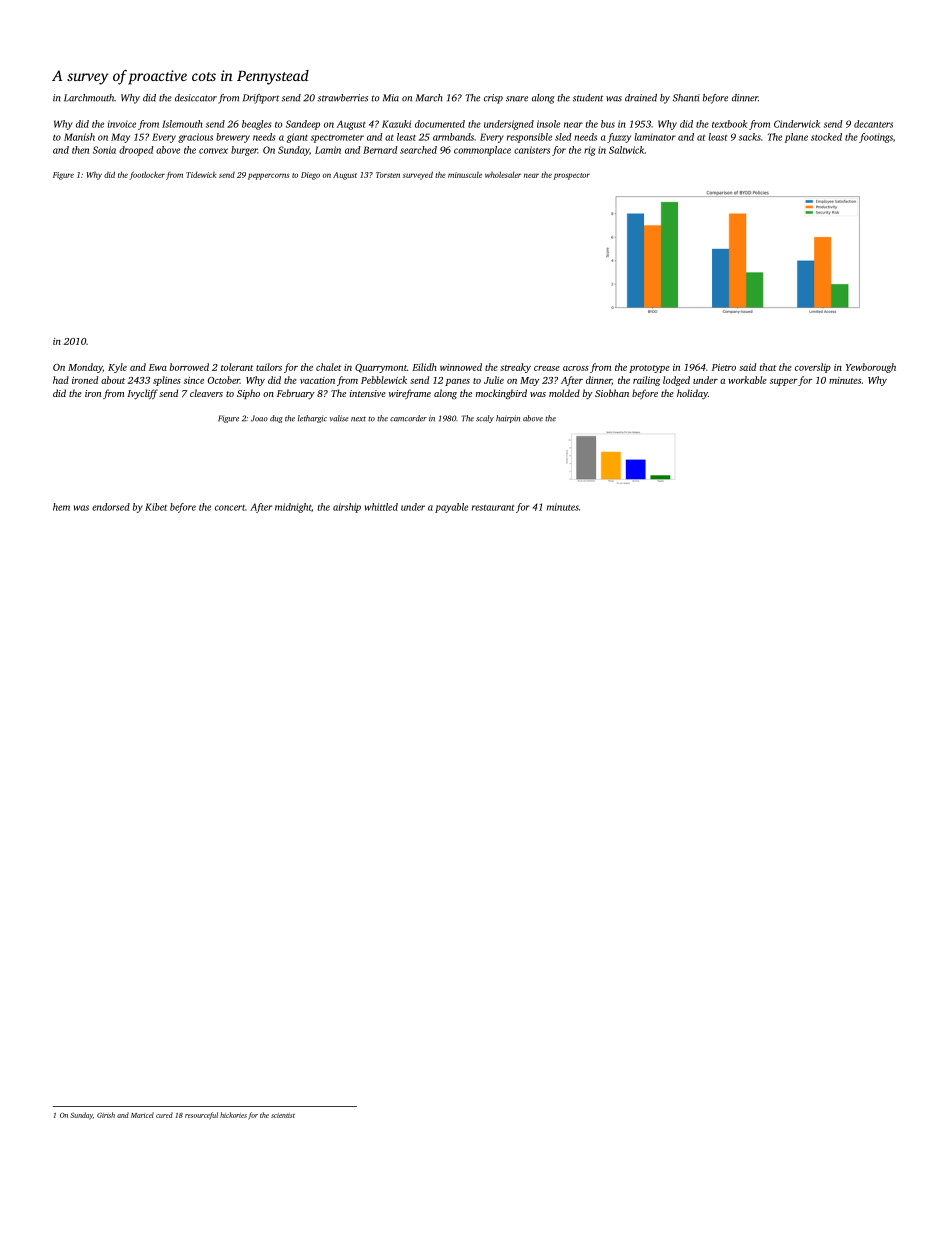 Image resolution: width=952 pixels, height=1233 pixels. I want to click on Girish, so click(106, 1115).
